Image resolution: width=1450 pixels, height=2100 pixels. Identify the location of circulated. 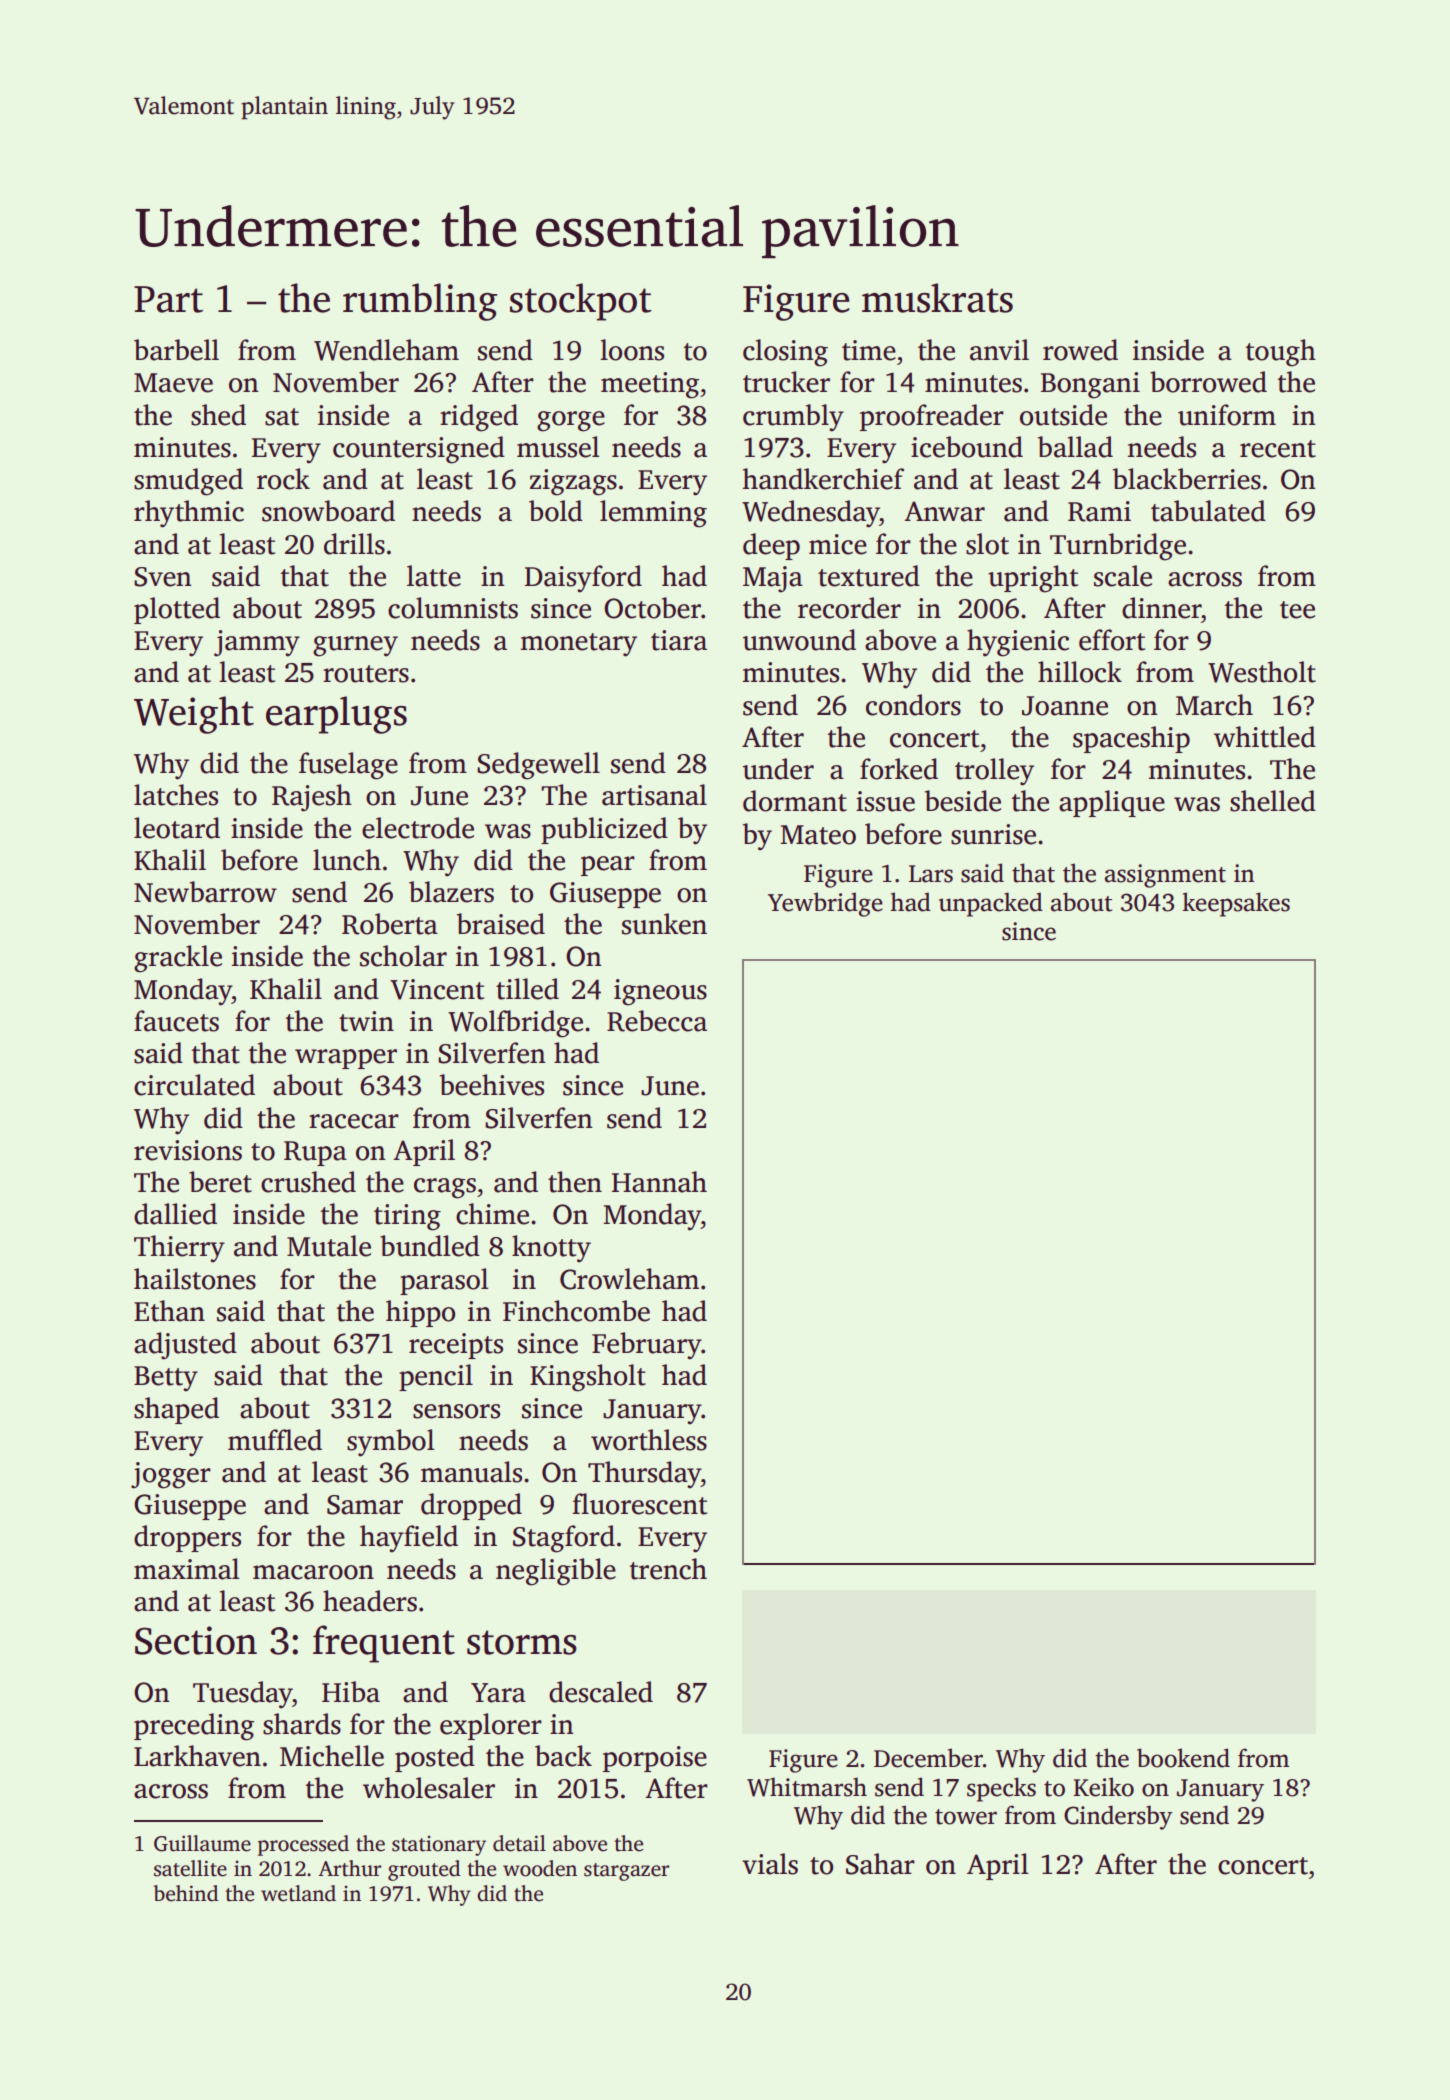
(194, 1085).
